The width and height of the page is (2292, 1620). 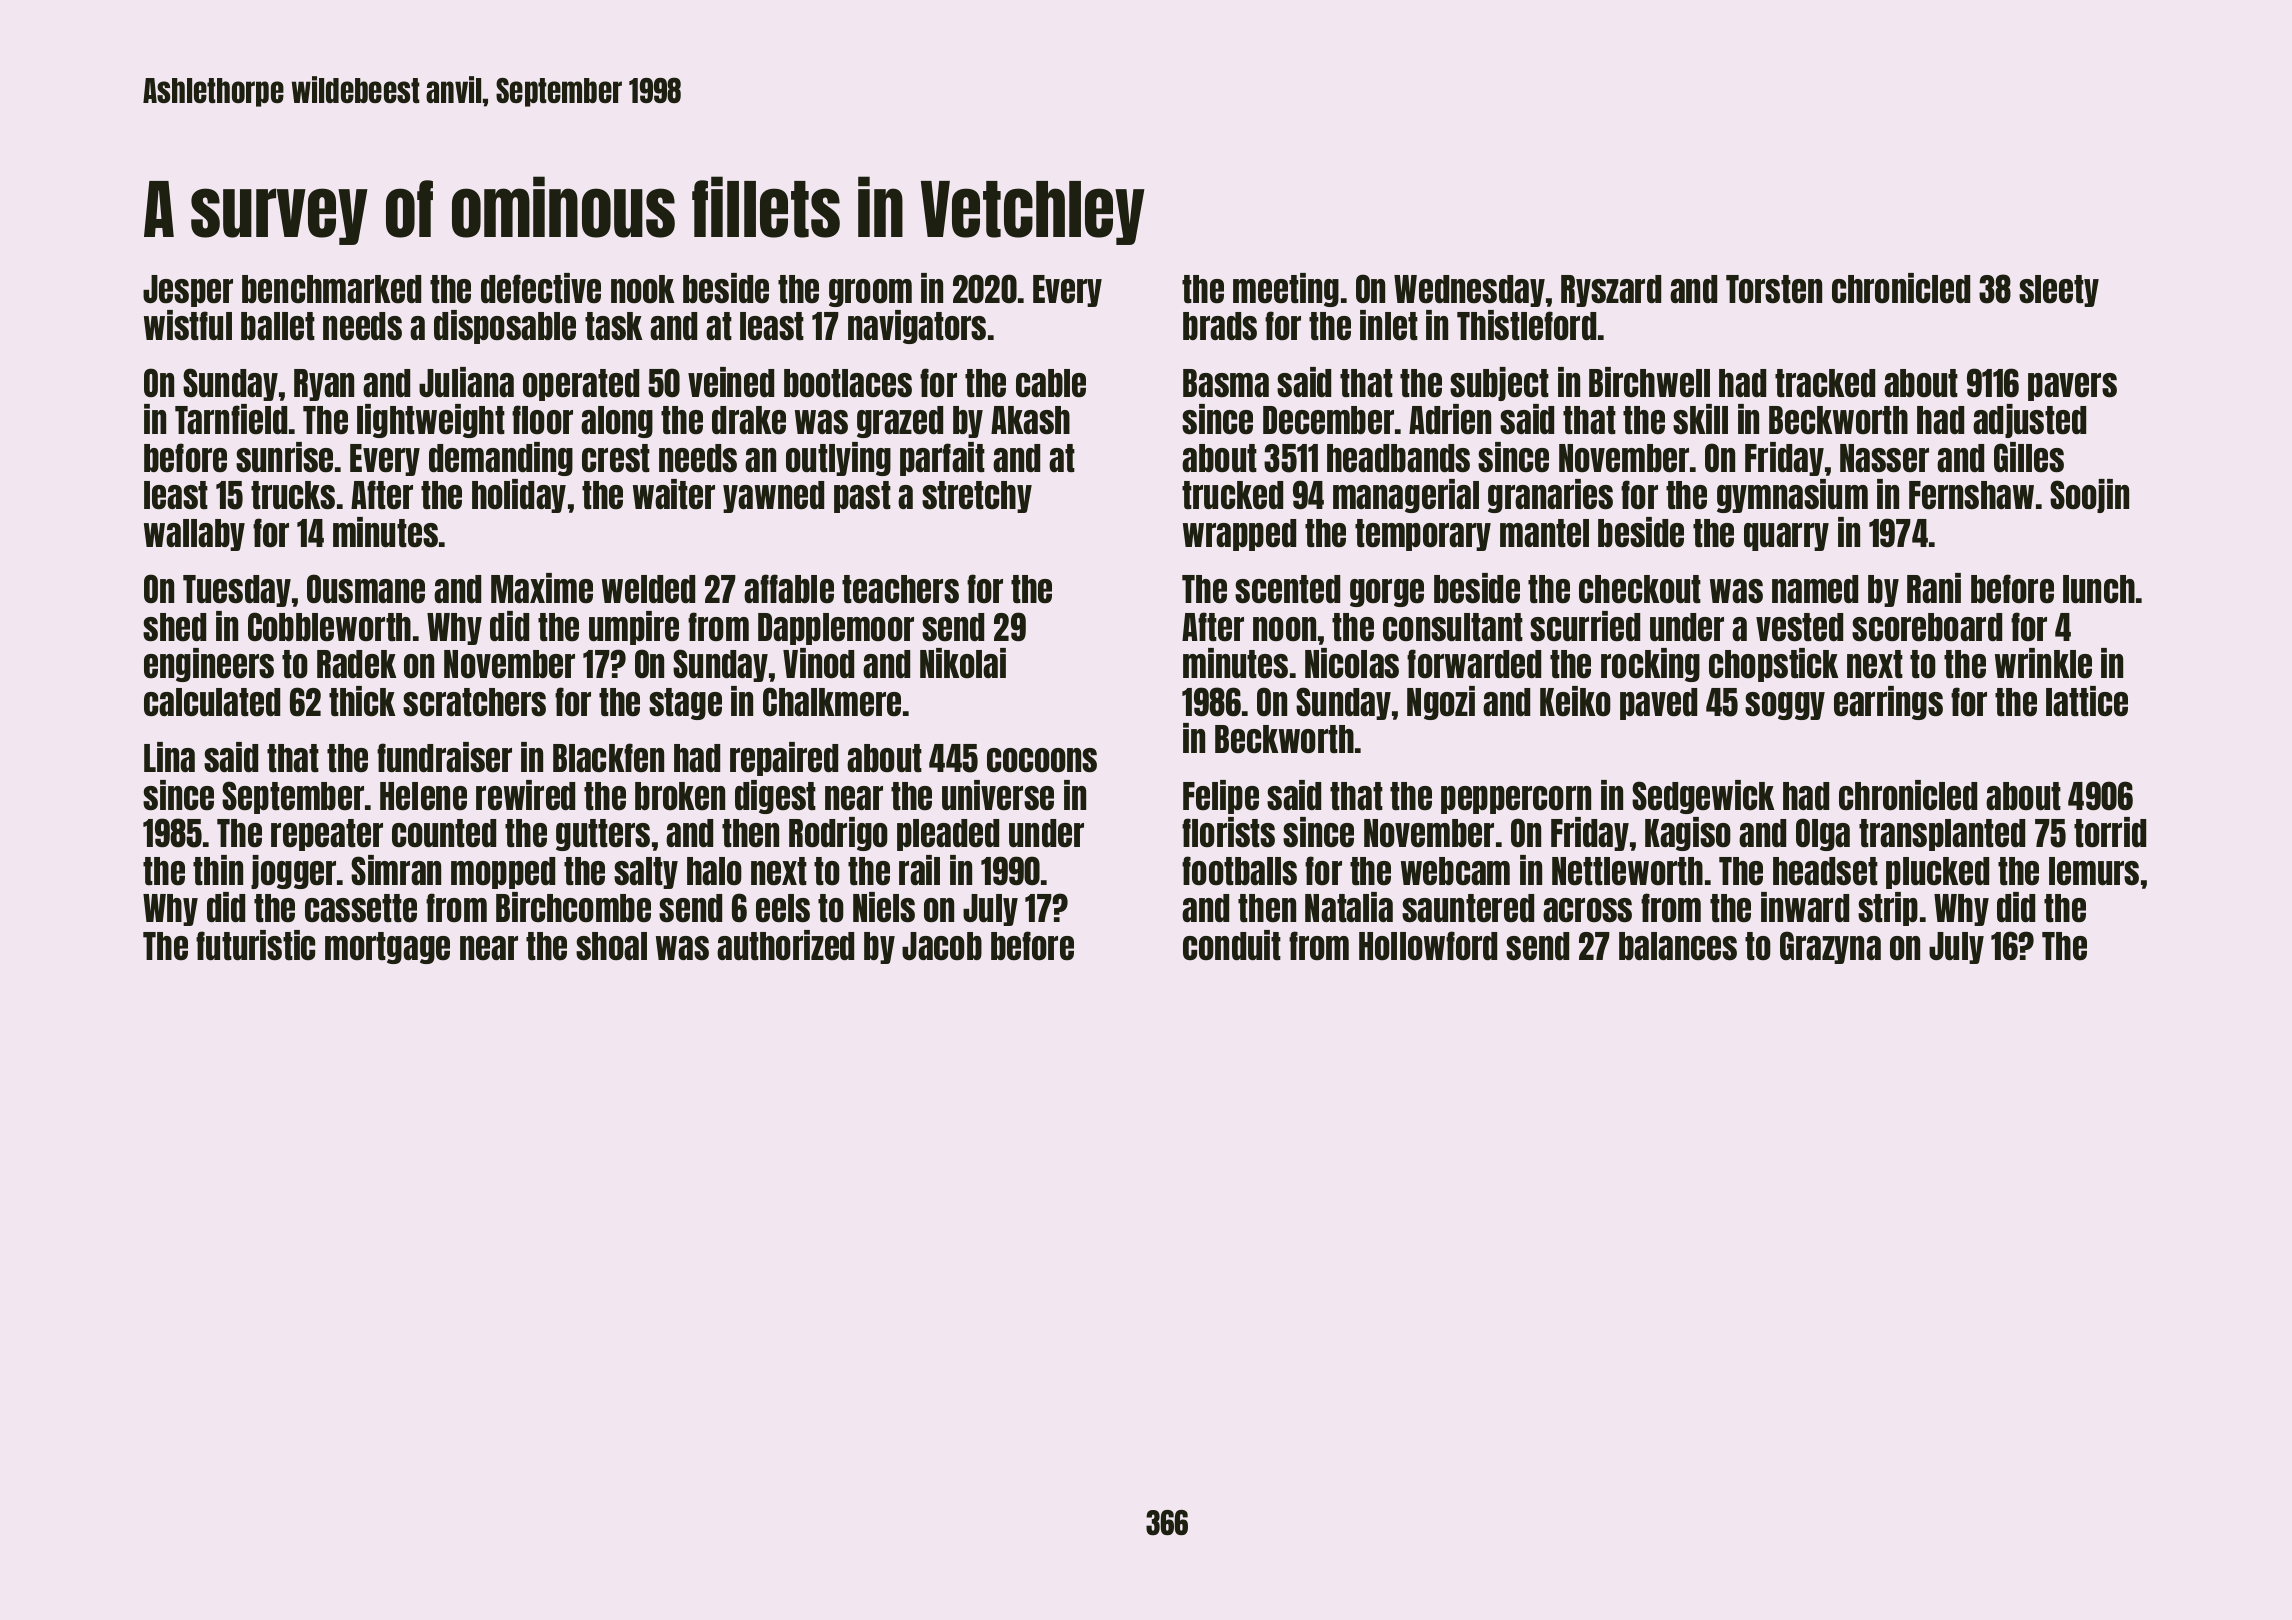 What do you see at coordinates (503, 873) in the page?
I see `mopped` at bounding box center [503, 873].
